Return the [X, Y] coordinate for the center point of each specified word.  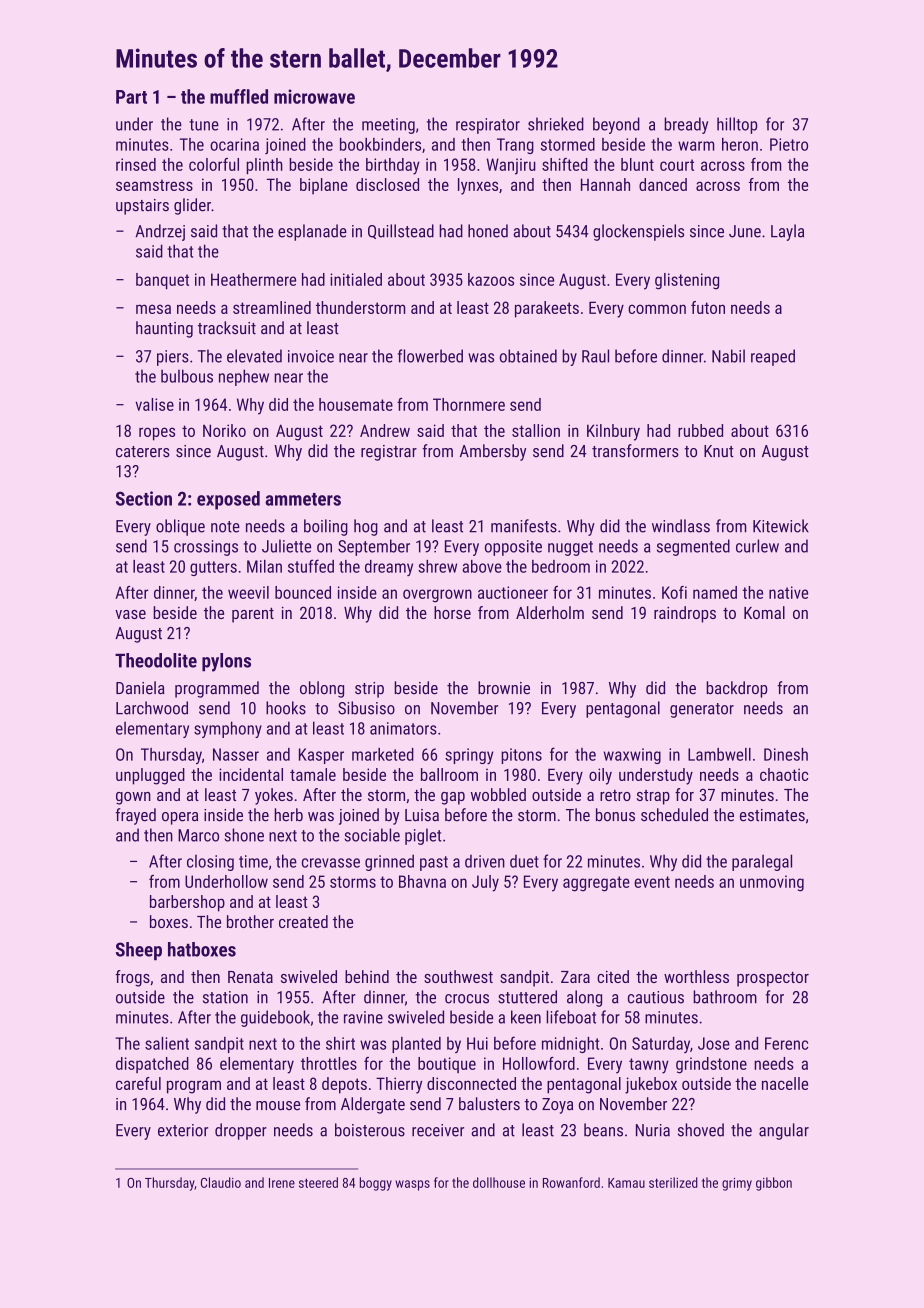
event [652, 882]
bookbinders [380, 144]
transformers [635, 451]
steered [318, 1182]
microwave [314, 96]
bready [686, 125]
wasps [412, 1185]
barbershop [187, 903]
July [485, 883]
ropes [157, 434]
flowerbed [430, 356]
